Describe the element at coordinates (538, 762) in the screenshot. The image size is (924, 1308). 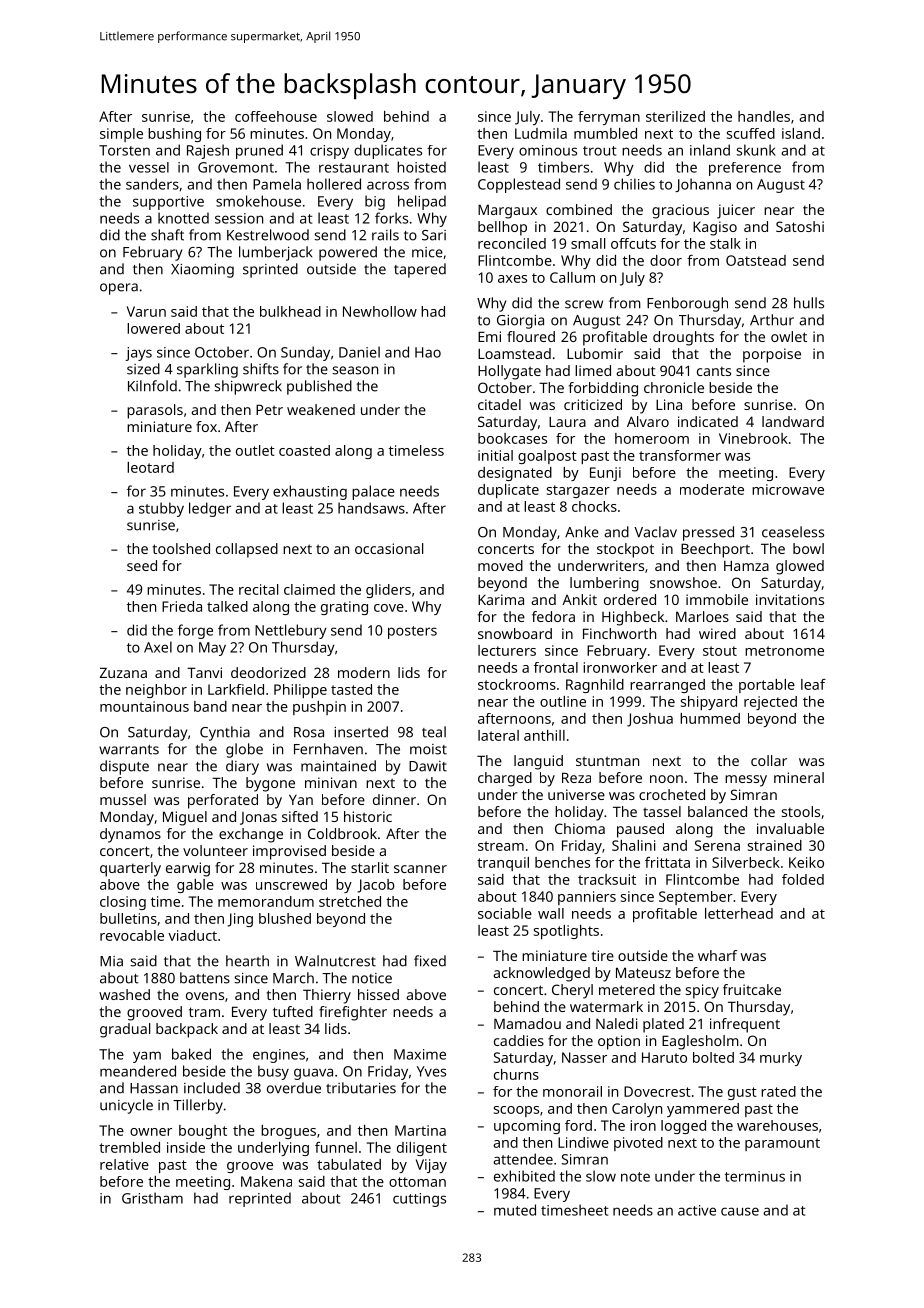
I see `languid` at that location.
